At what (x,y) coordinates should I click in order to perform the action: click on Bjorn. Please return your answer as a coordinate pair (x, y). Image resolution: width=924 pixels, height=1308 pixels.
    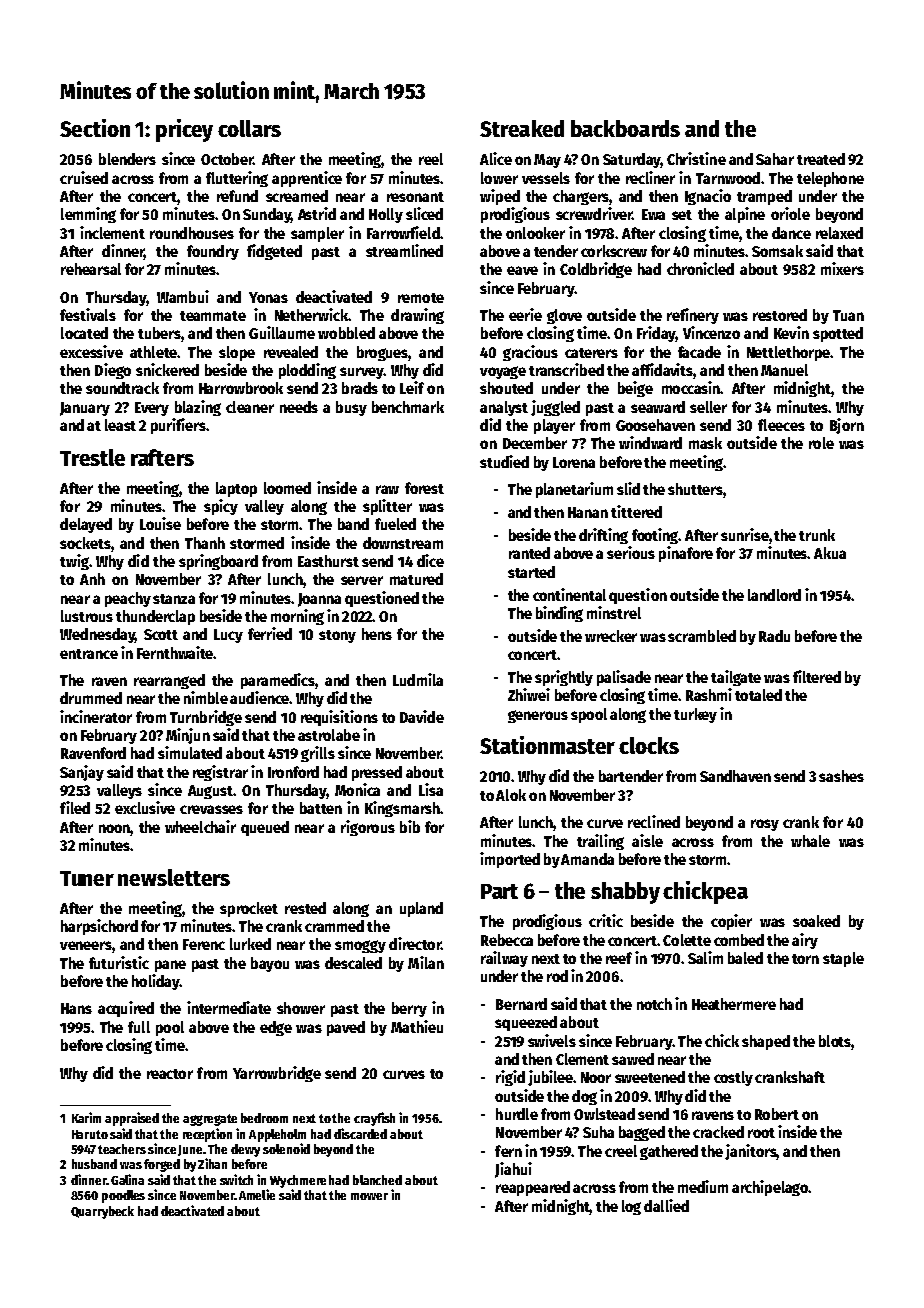
    Looking at the image, I should click on (847, 426).
